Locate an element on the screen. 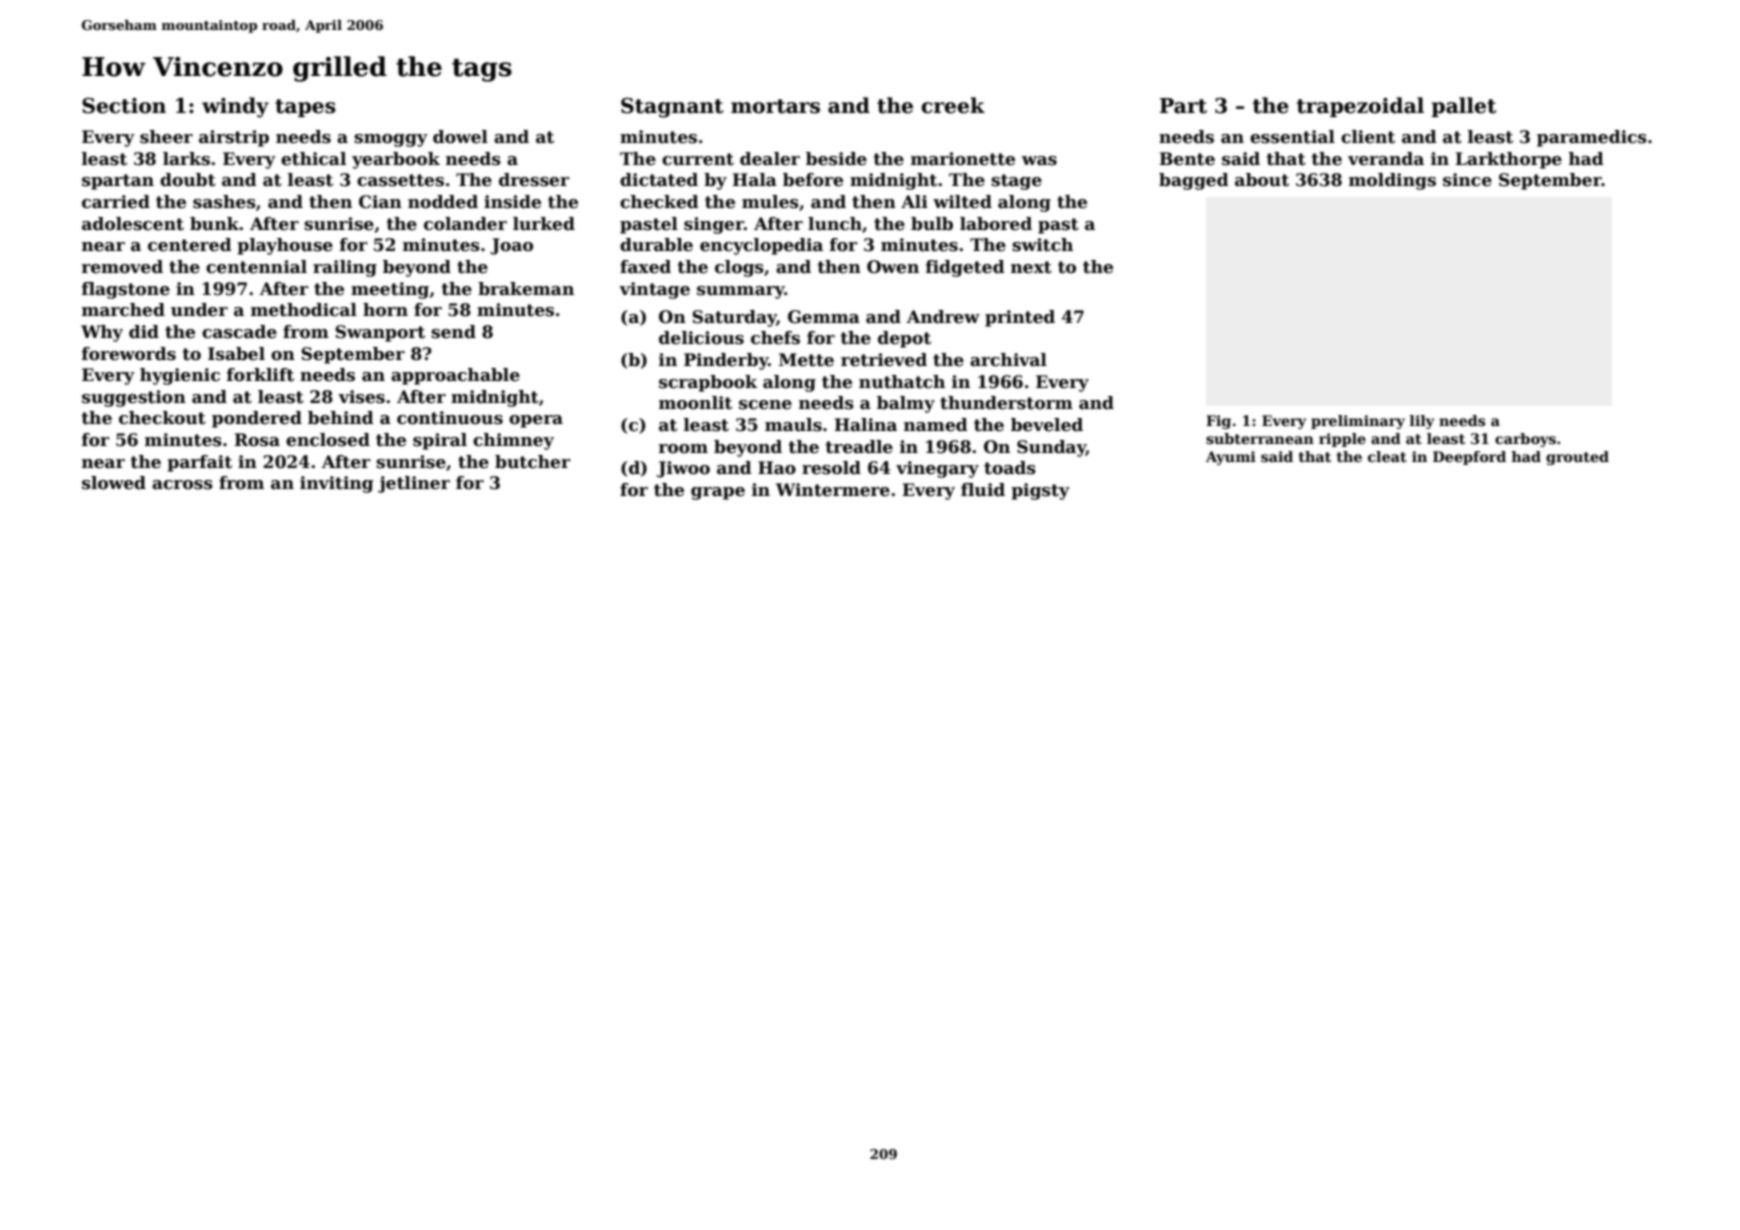 The image size is (1740, 1230). pallet is located at coordinates (1464, 107).
